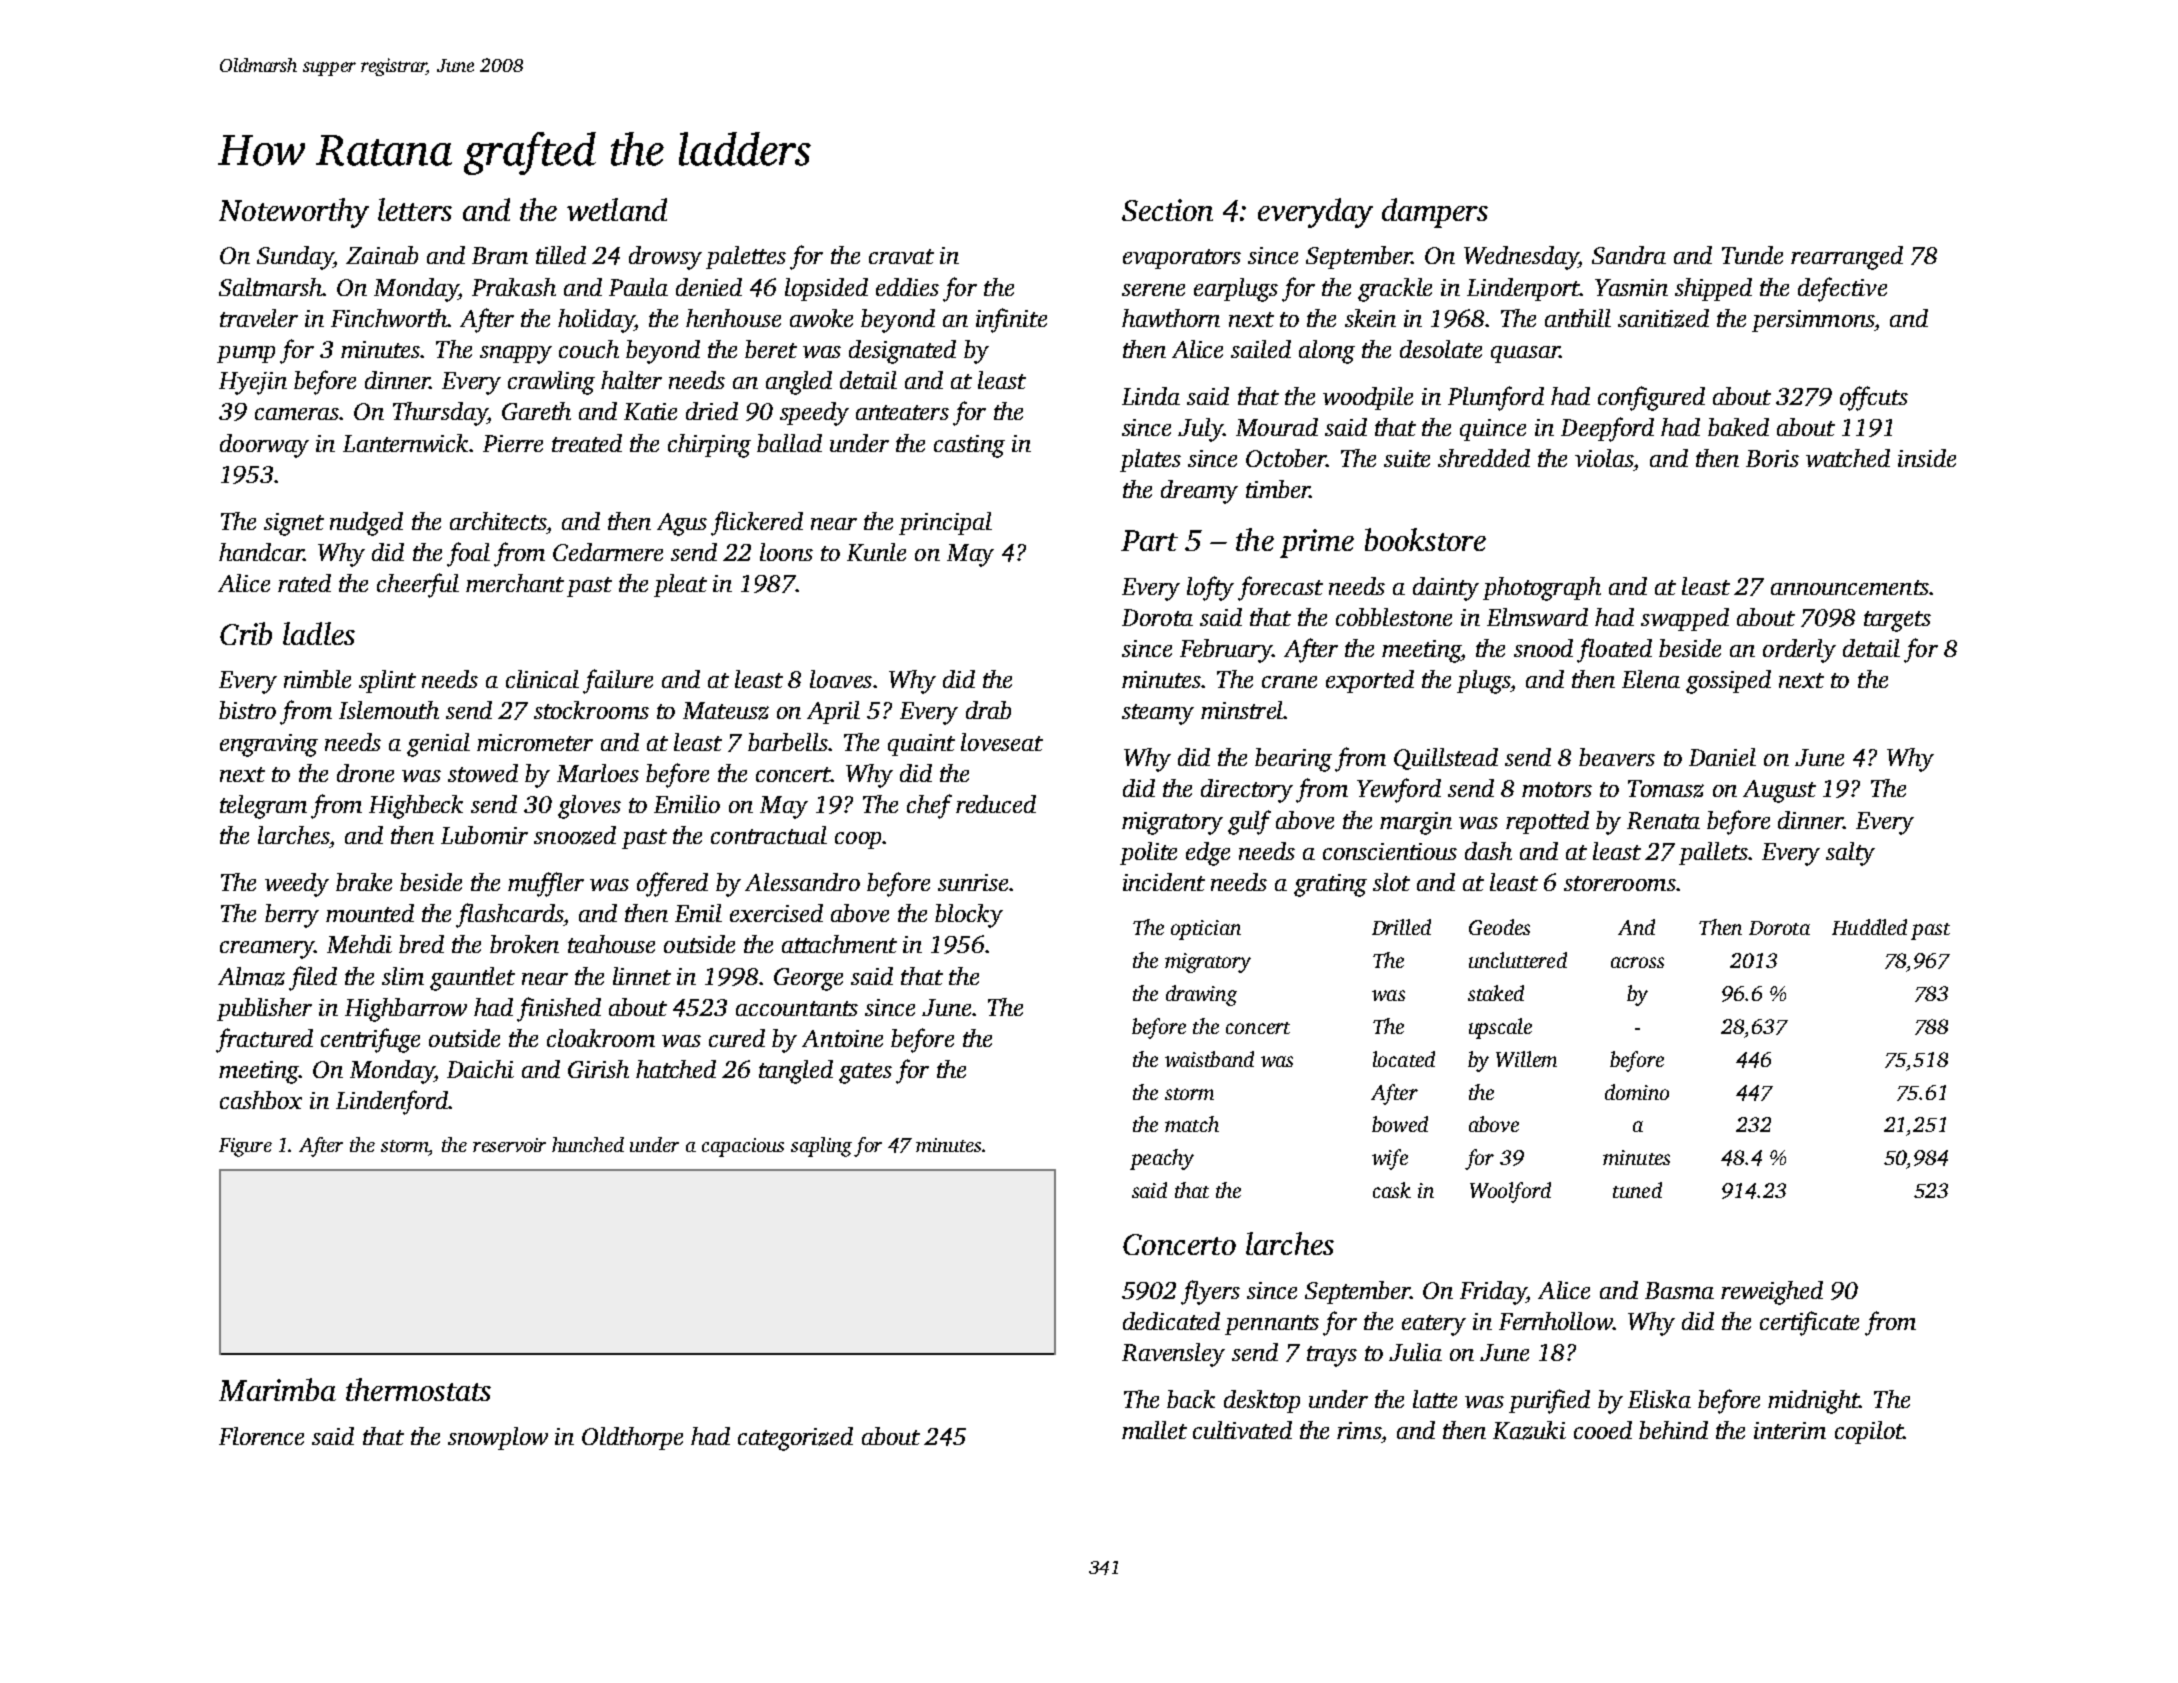  What do you see at coordinates (632, 1438) in the document?
I see `Oldthorpe` at bounding box center [632, 1438].
